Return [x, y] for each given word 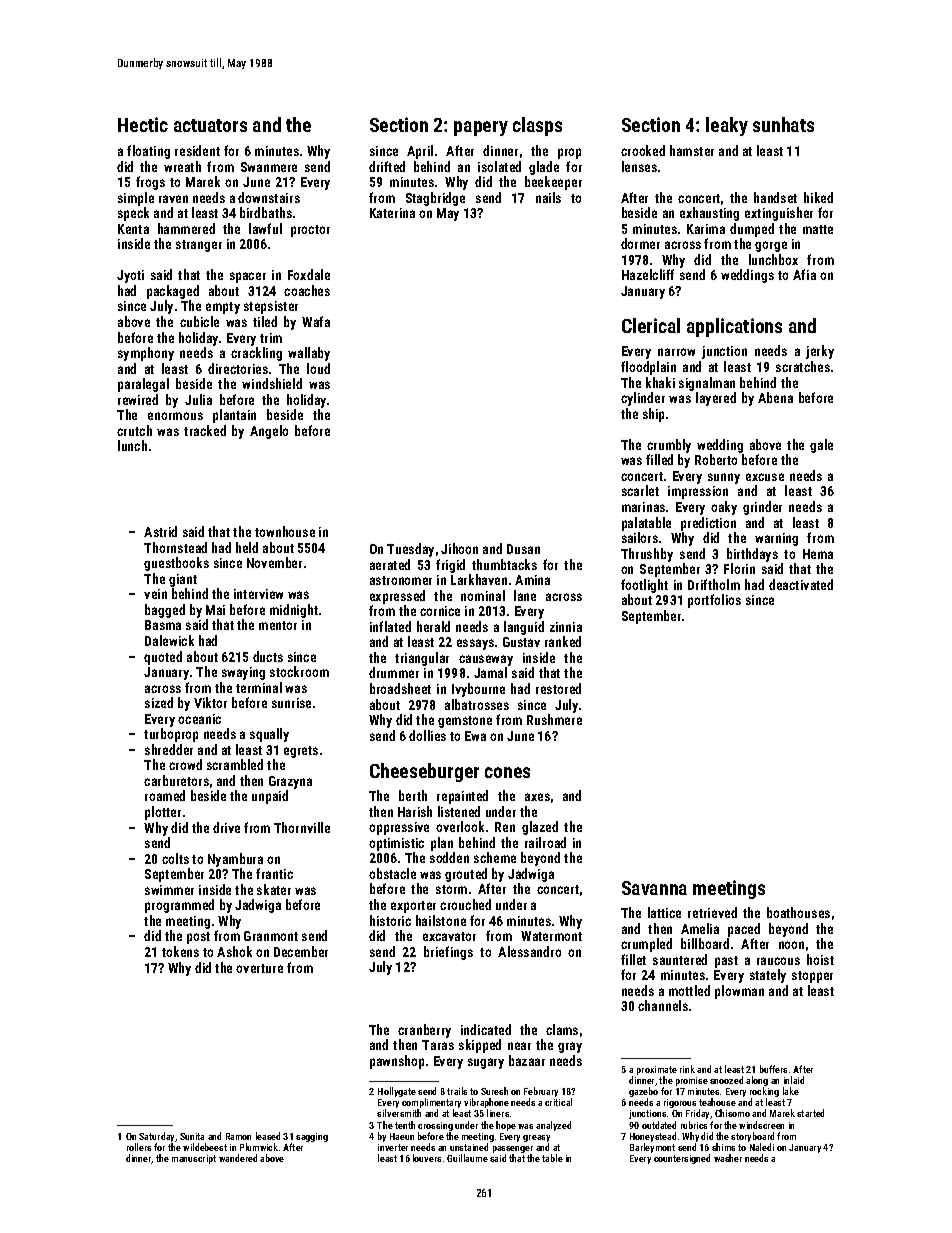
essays [475, 644]
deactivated [801, 584]
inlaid [794, 1080]
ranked [563, 641]
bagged [165, 611]
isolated [499, 166]
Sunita [192, 1136]
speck [133, 214]
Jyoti [130, 276]
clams [562, 1029]
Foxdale [309, 274]
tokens [180, 951]
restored [558, 688]
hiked [818, 197]
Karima [706, 229]
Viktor [210, 702]
